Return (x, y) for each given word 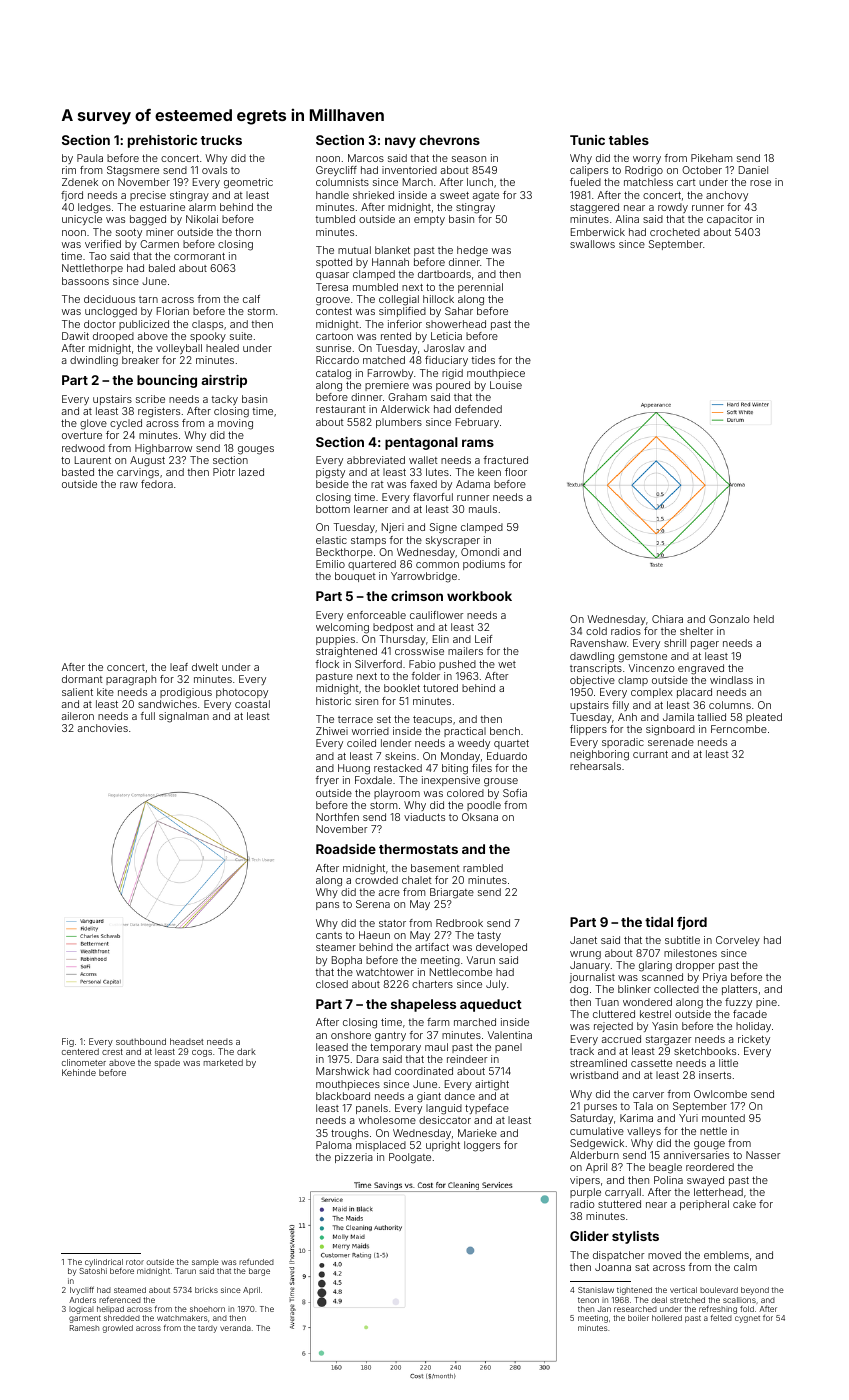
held (764, 619)
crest (112, 1052)
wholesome (387, 1120)
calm (745, 1267)
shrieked (373, 195)
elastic (331, 540)
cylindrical (104, 1263)
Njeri (393, 528)
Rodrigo (644, 171)
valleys (644, 1132)
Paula (90, 158)
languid (444, 1109)
